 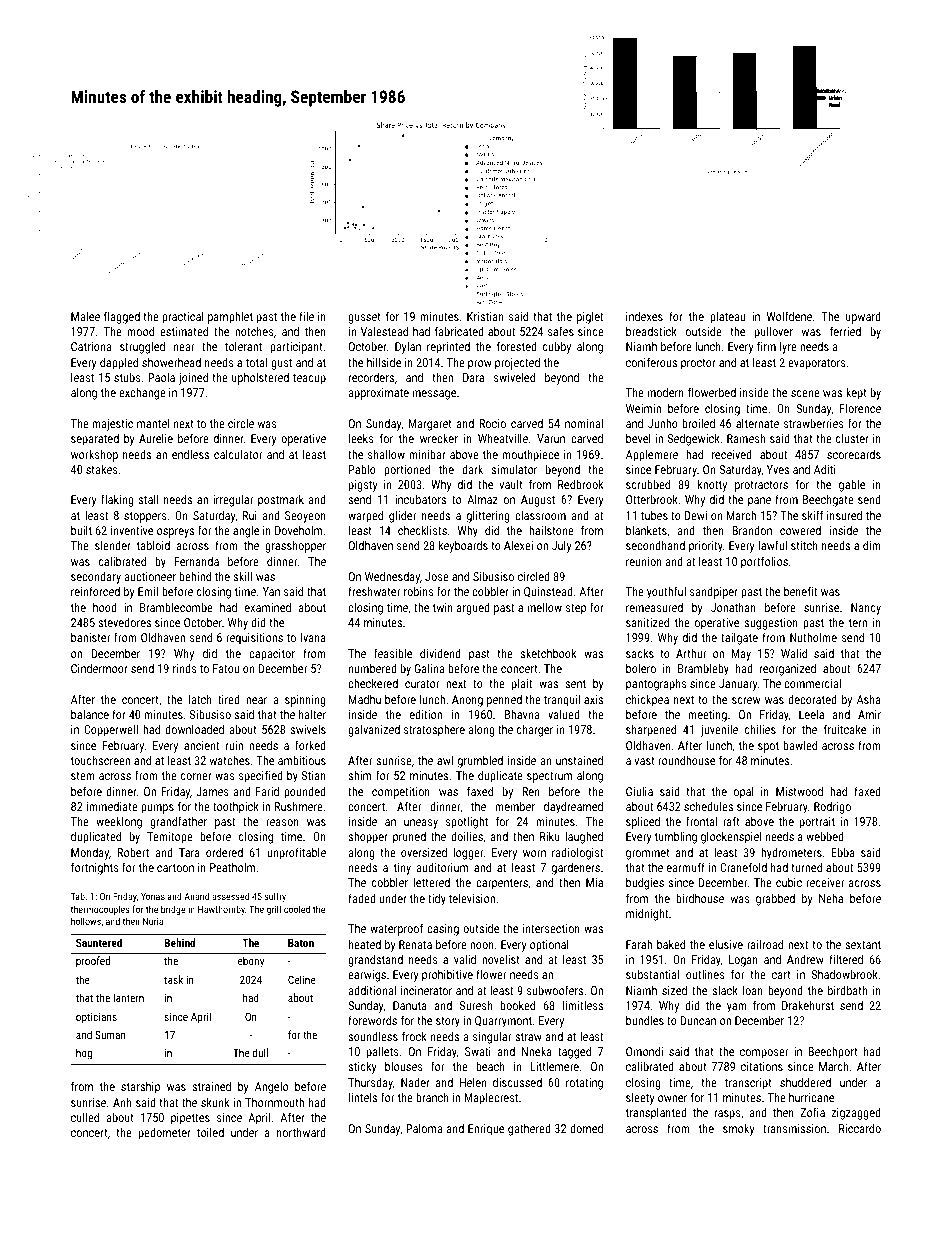 I want to click on cubby, so click(x=557, y=347).
